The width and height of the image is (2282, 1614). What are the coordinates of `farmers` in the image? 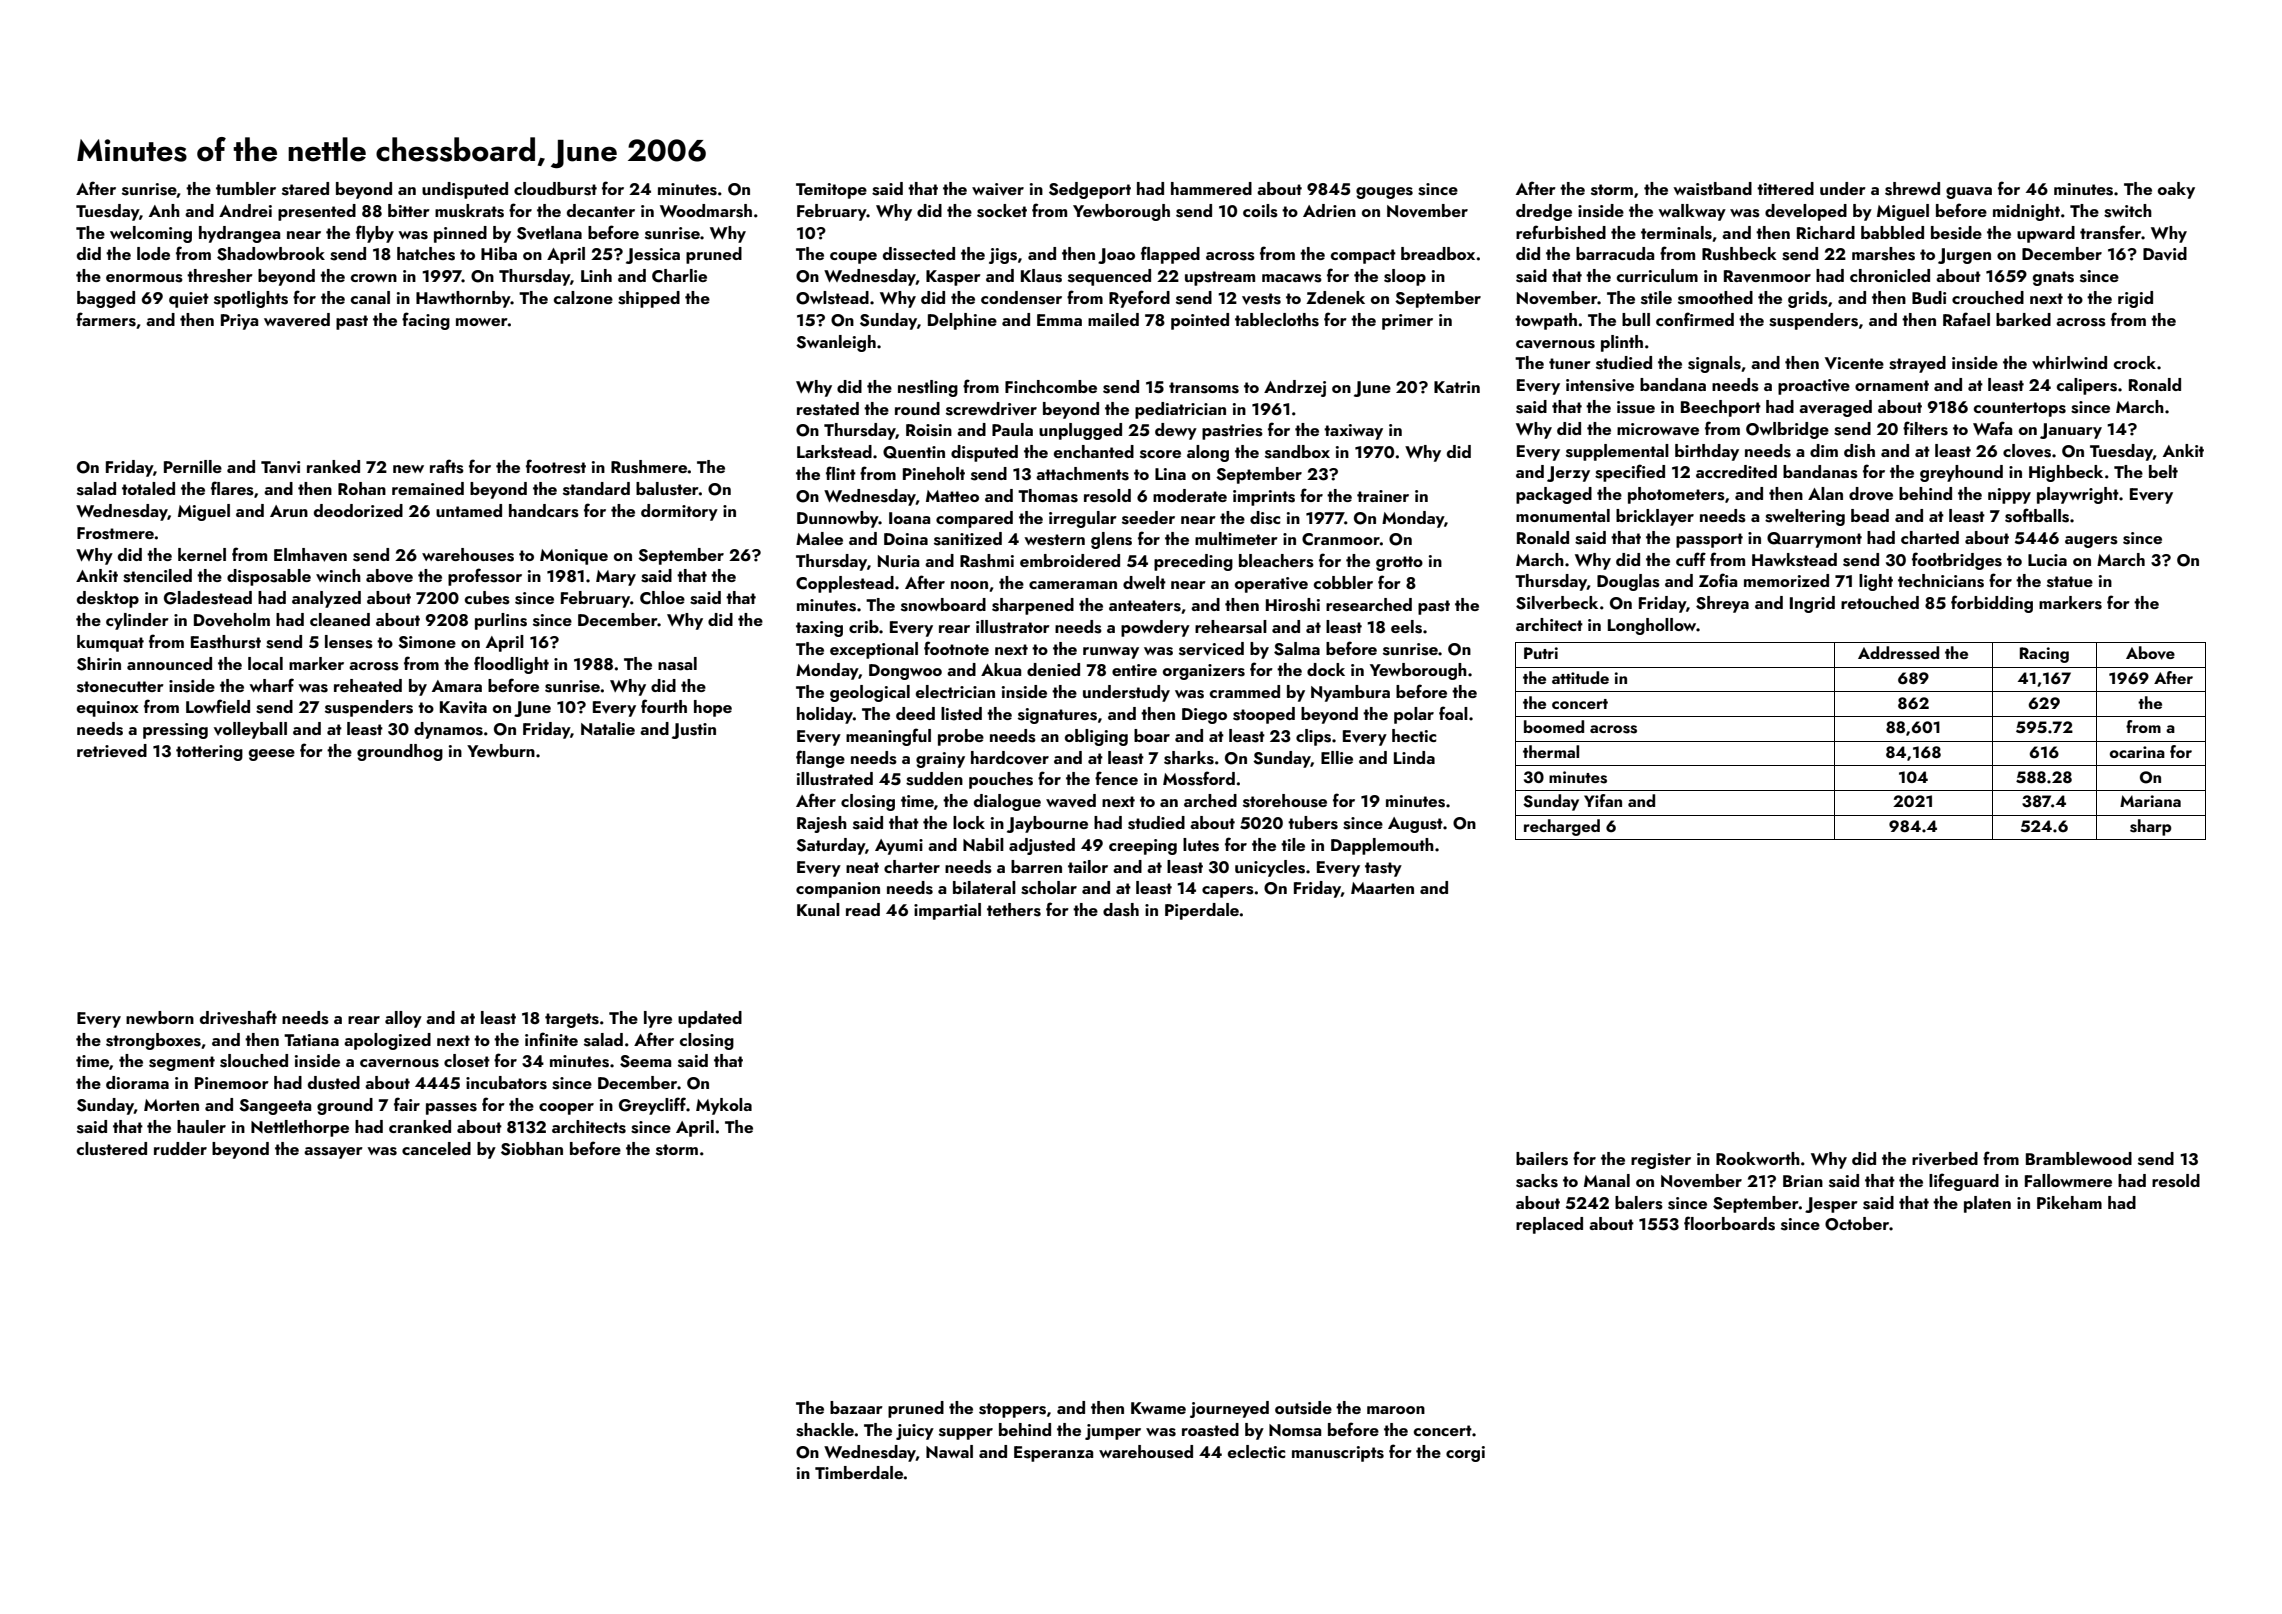 It's located at (106, 319).
